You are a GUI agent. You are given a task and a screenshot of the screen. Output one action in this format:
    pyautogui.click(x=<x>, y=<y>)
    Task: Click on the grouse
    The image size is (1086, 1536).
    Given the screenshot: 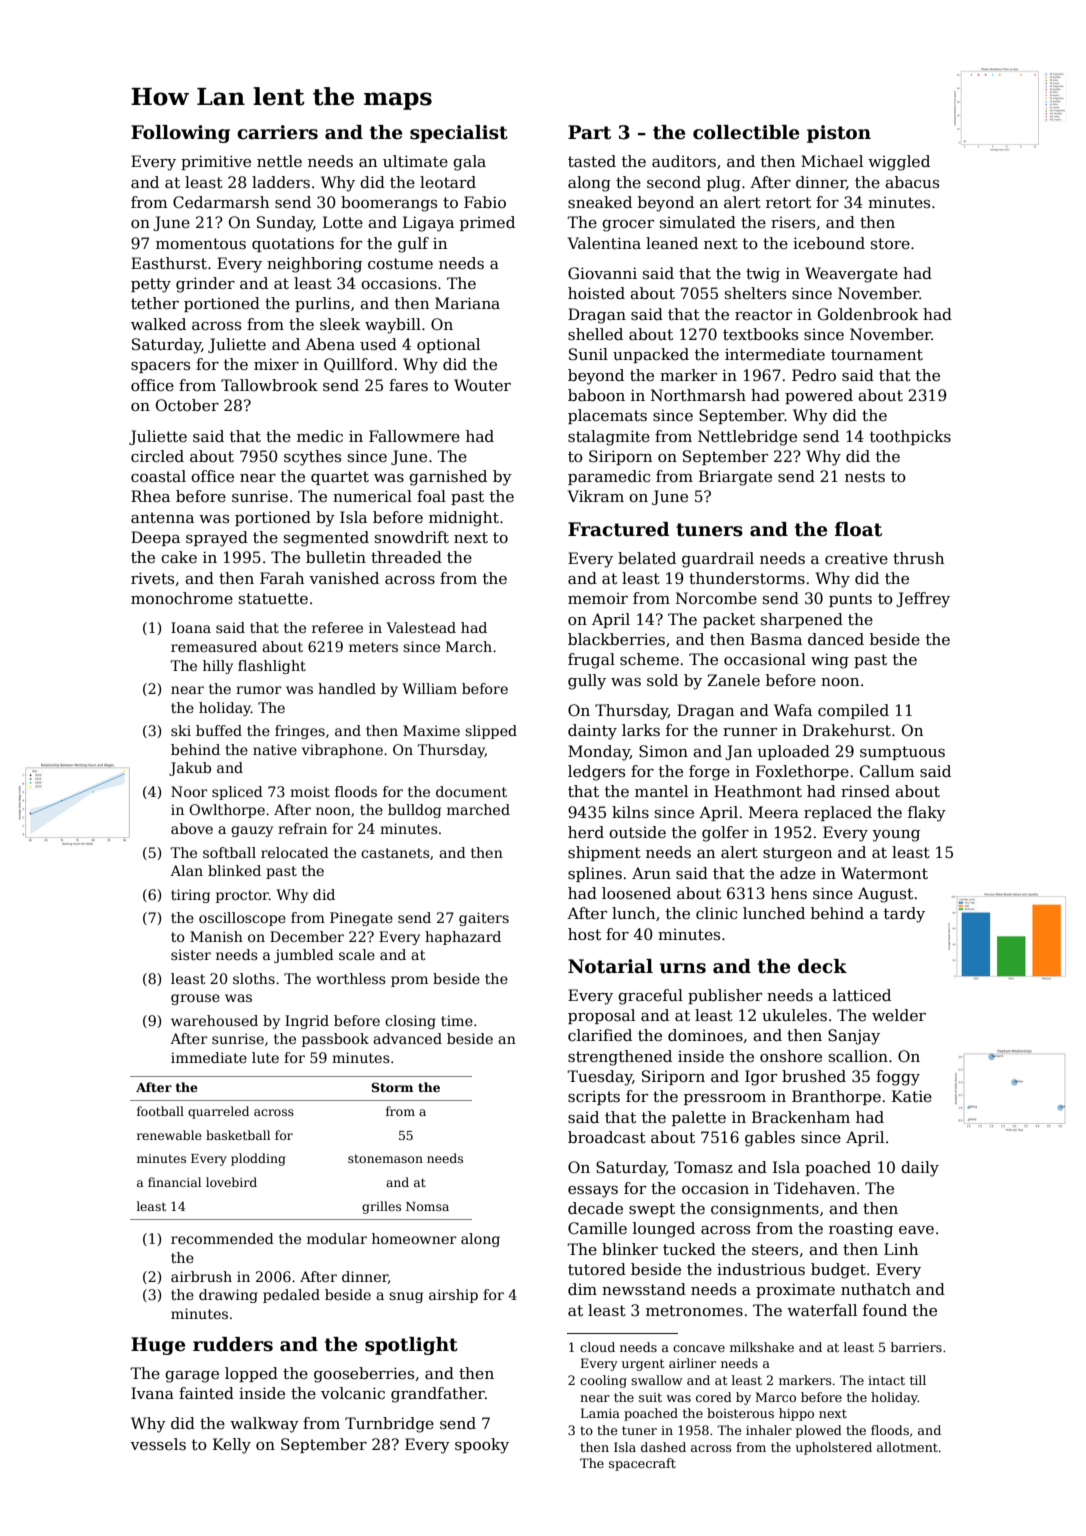 What is the action you would take?
    pyautogui.click(x=195, y=999)
